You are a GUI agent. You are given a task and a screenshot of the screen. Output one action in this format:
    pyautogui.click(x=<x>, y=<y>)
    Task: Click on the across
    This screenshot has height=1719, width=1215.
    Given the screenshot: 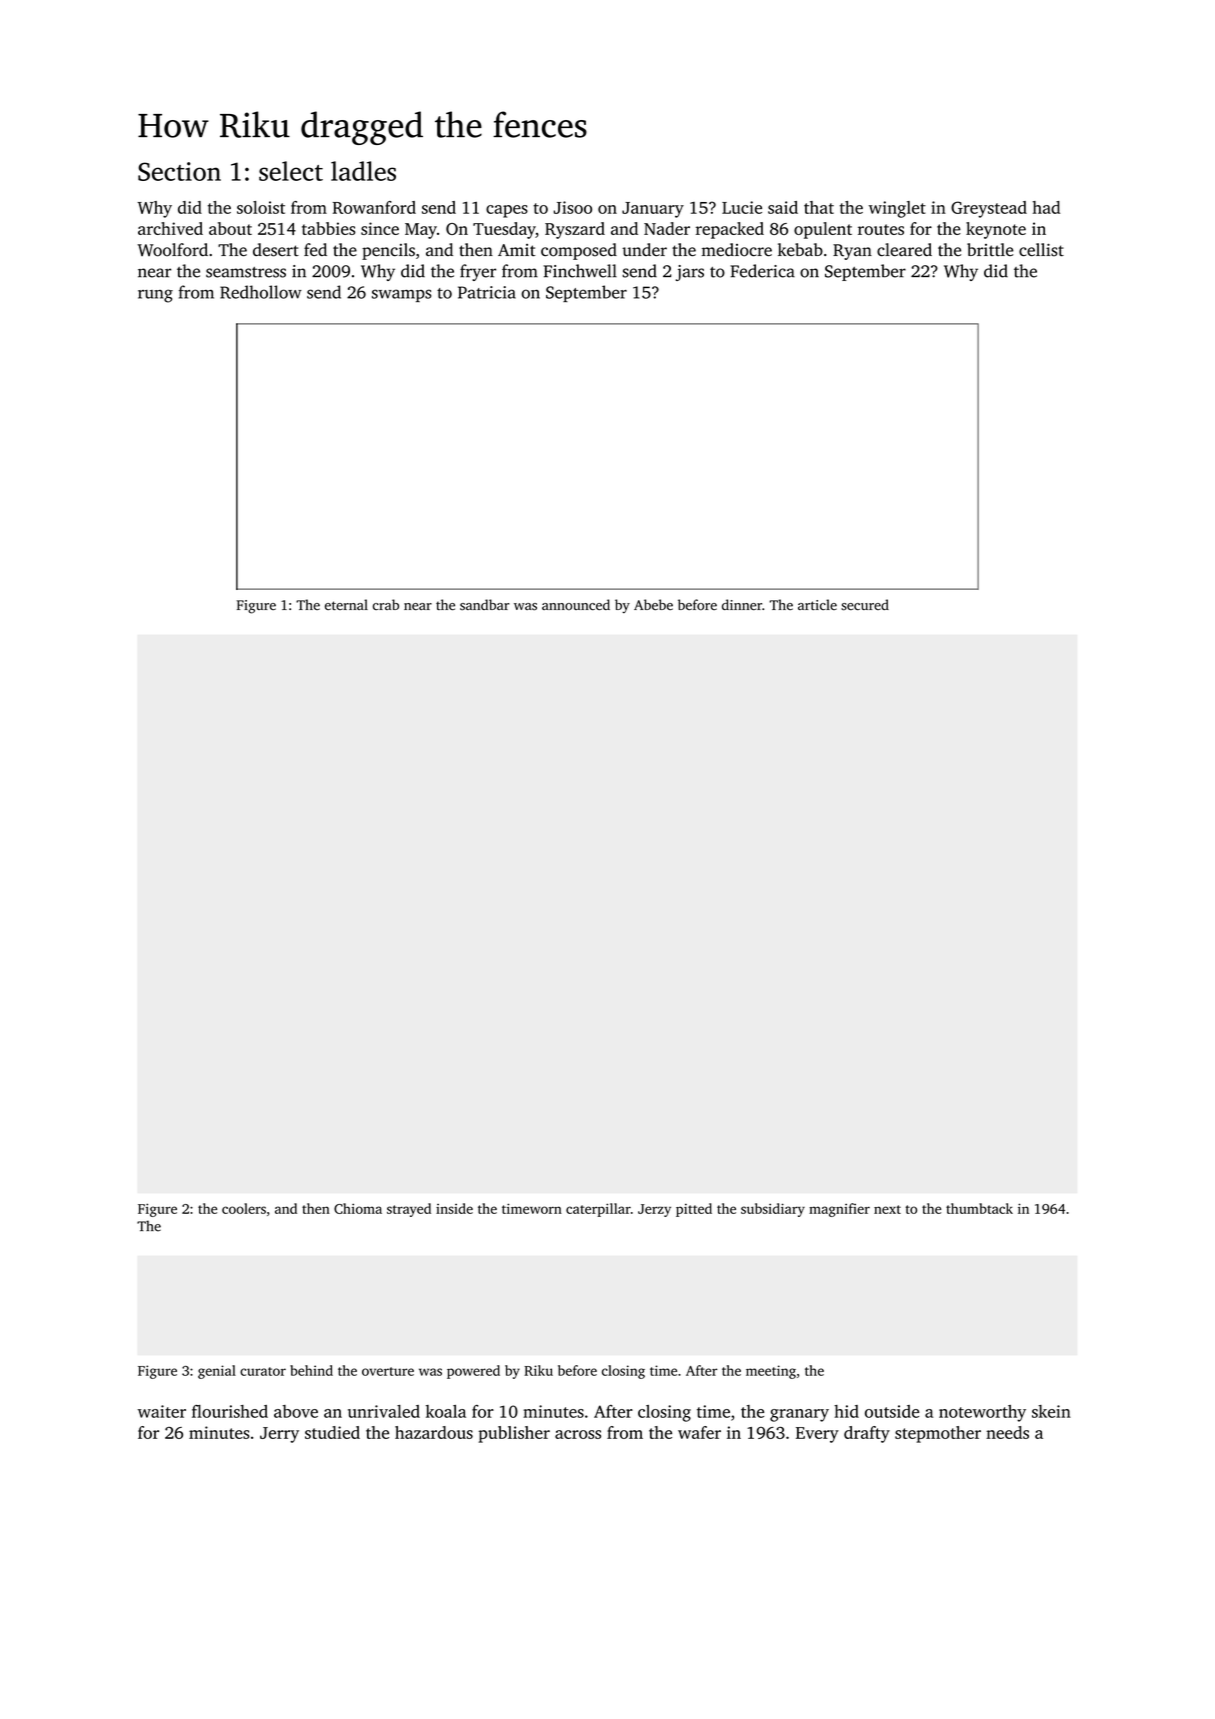 What is the action you would take?
    pyautogui.click(x=578, y=1434)
